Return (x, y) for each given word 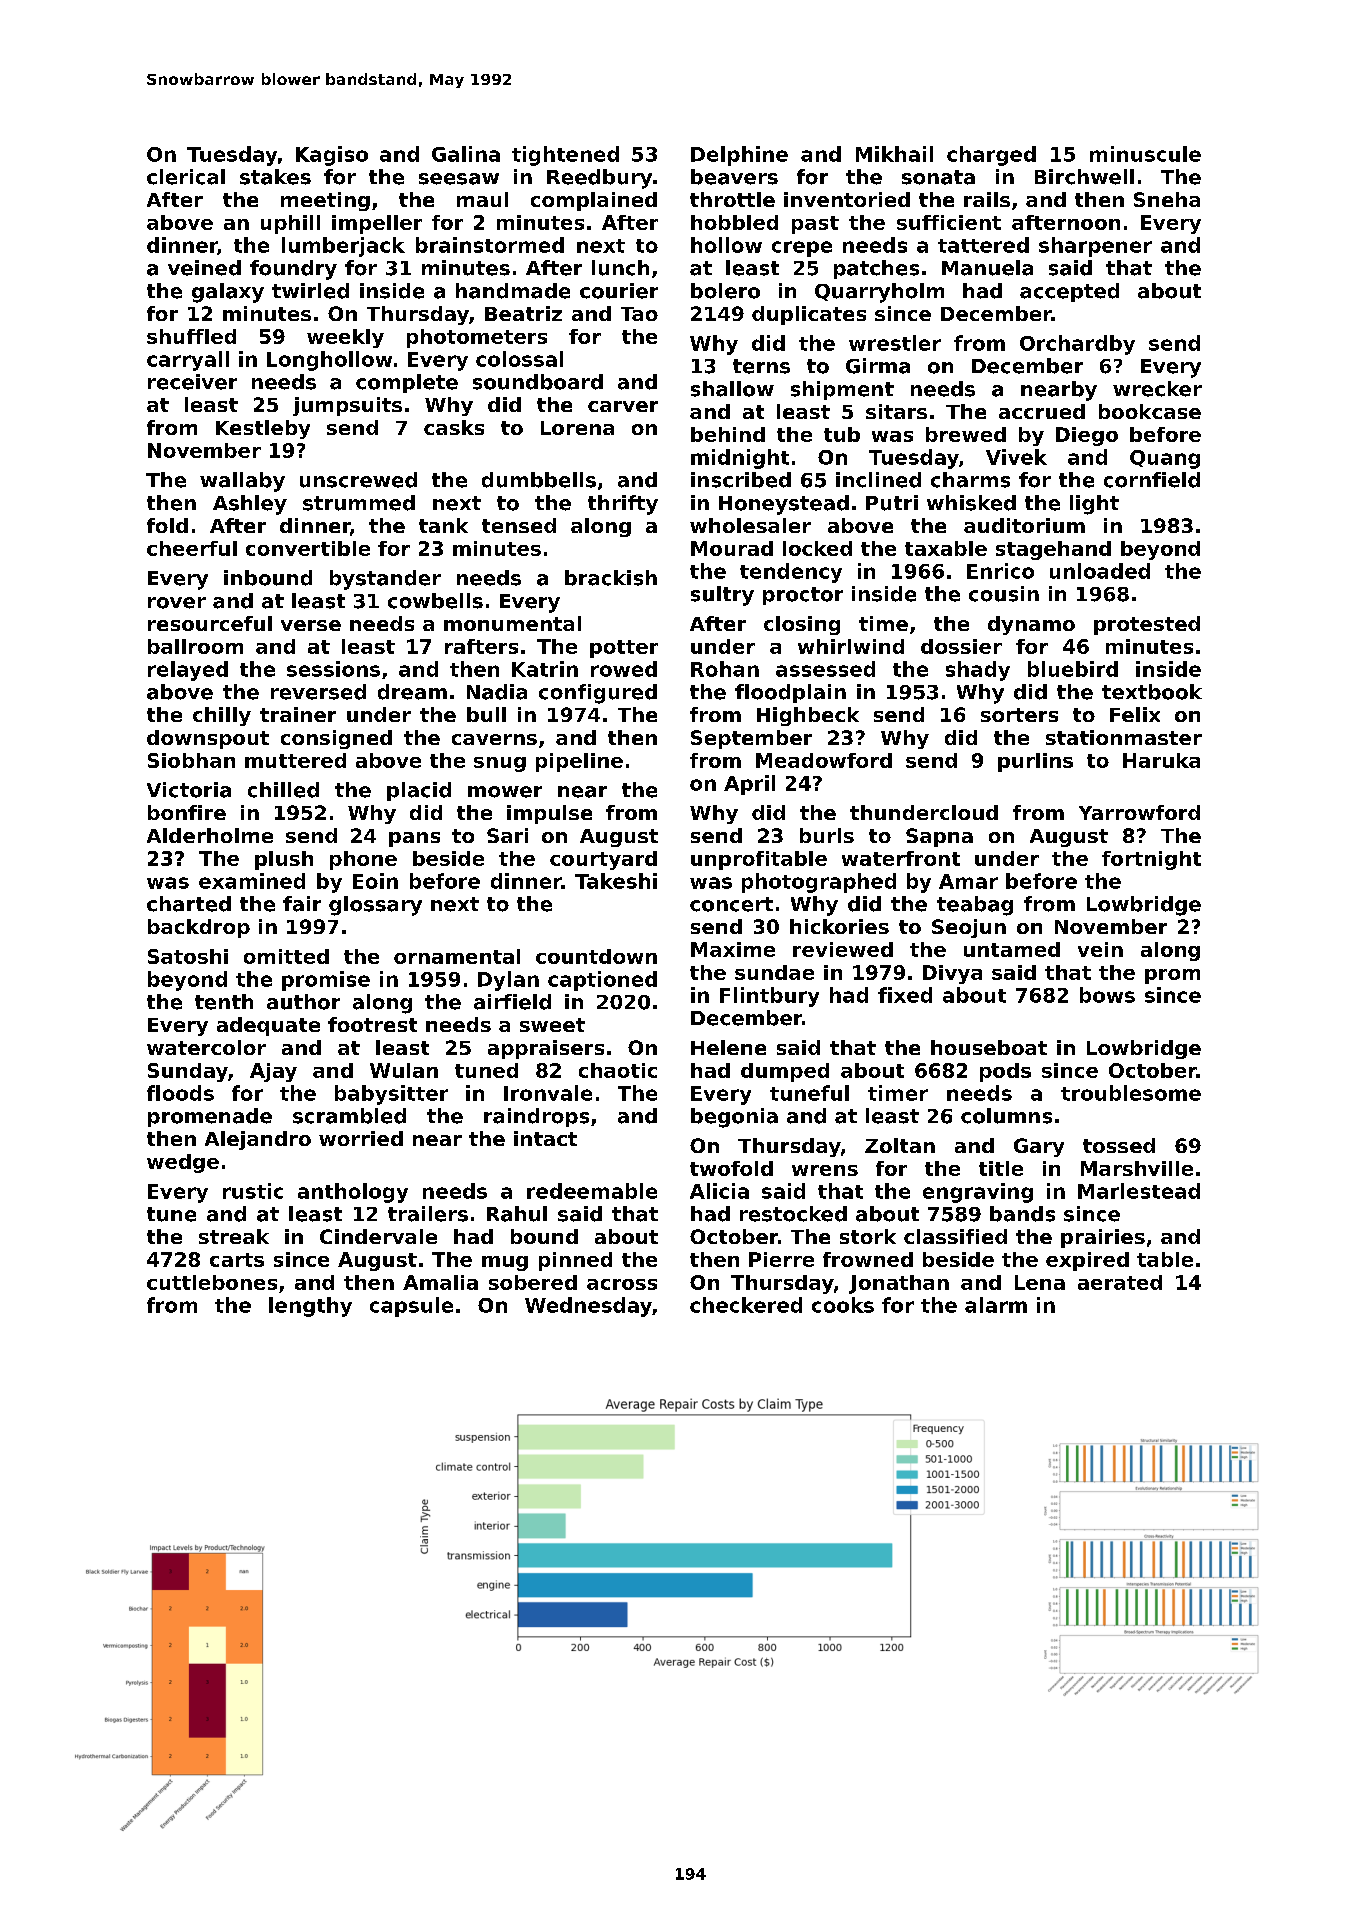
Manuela (987, 268)
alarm (996, 1305)
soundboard (538, 382)
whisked (971, 503)
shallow (732, 389)
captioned (602, 981)
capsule (411, 1307)
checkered (746, 1305)
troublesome (1131, 1093)
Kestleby (263, 429)
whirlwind (851, 646)
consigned (336, 739)
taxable (946, 548)
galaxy (228, 293)
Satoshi (188, 956)
